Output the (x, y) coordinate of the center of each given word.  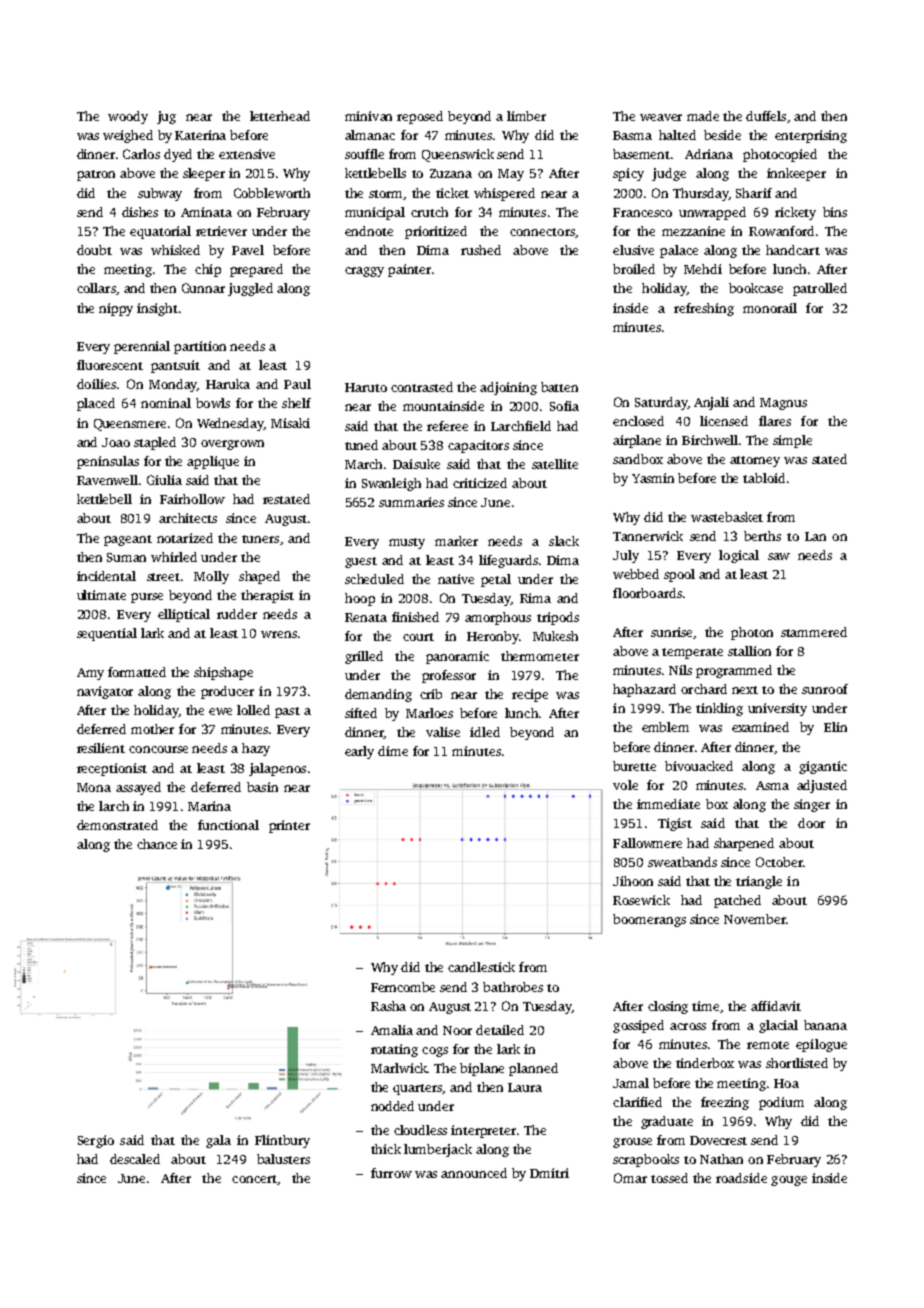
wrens (279, 634)
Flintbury (282, 1141)
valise (443, 732)
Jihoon (633, 881)
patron (96, 175)
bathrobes (513, 987)
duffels (766, 116)
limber (526, 116)
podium (781, 1103)
